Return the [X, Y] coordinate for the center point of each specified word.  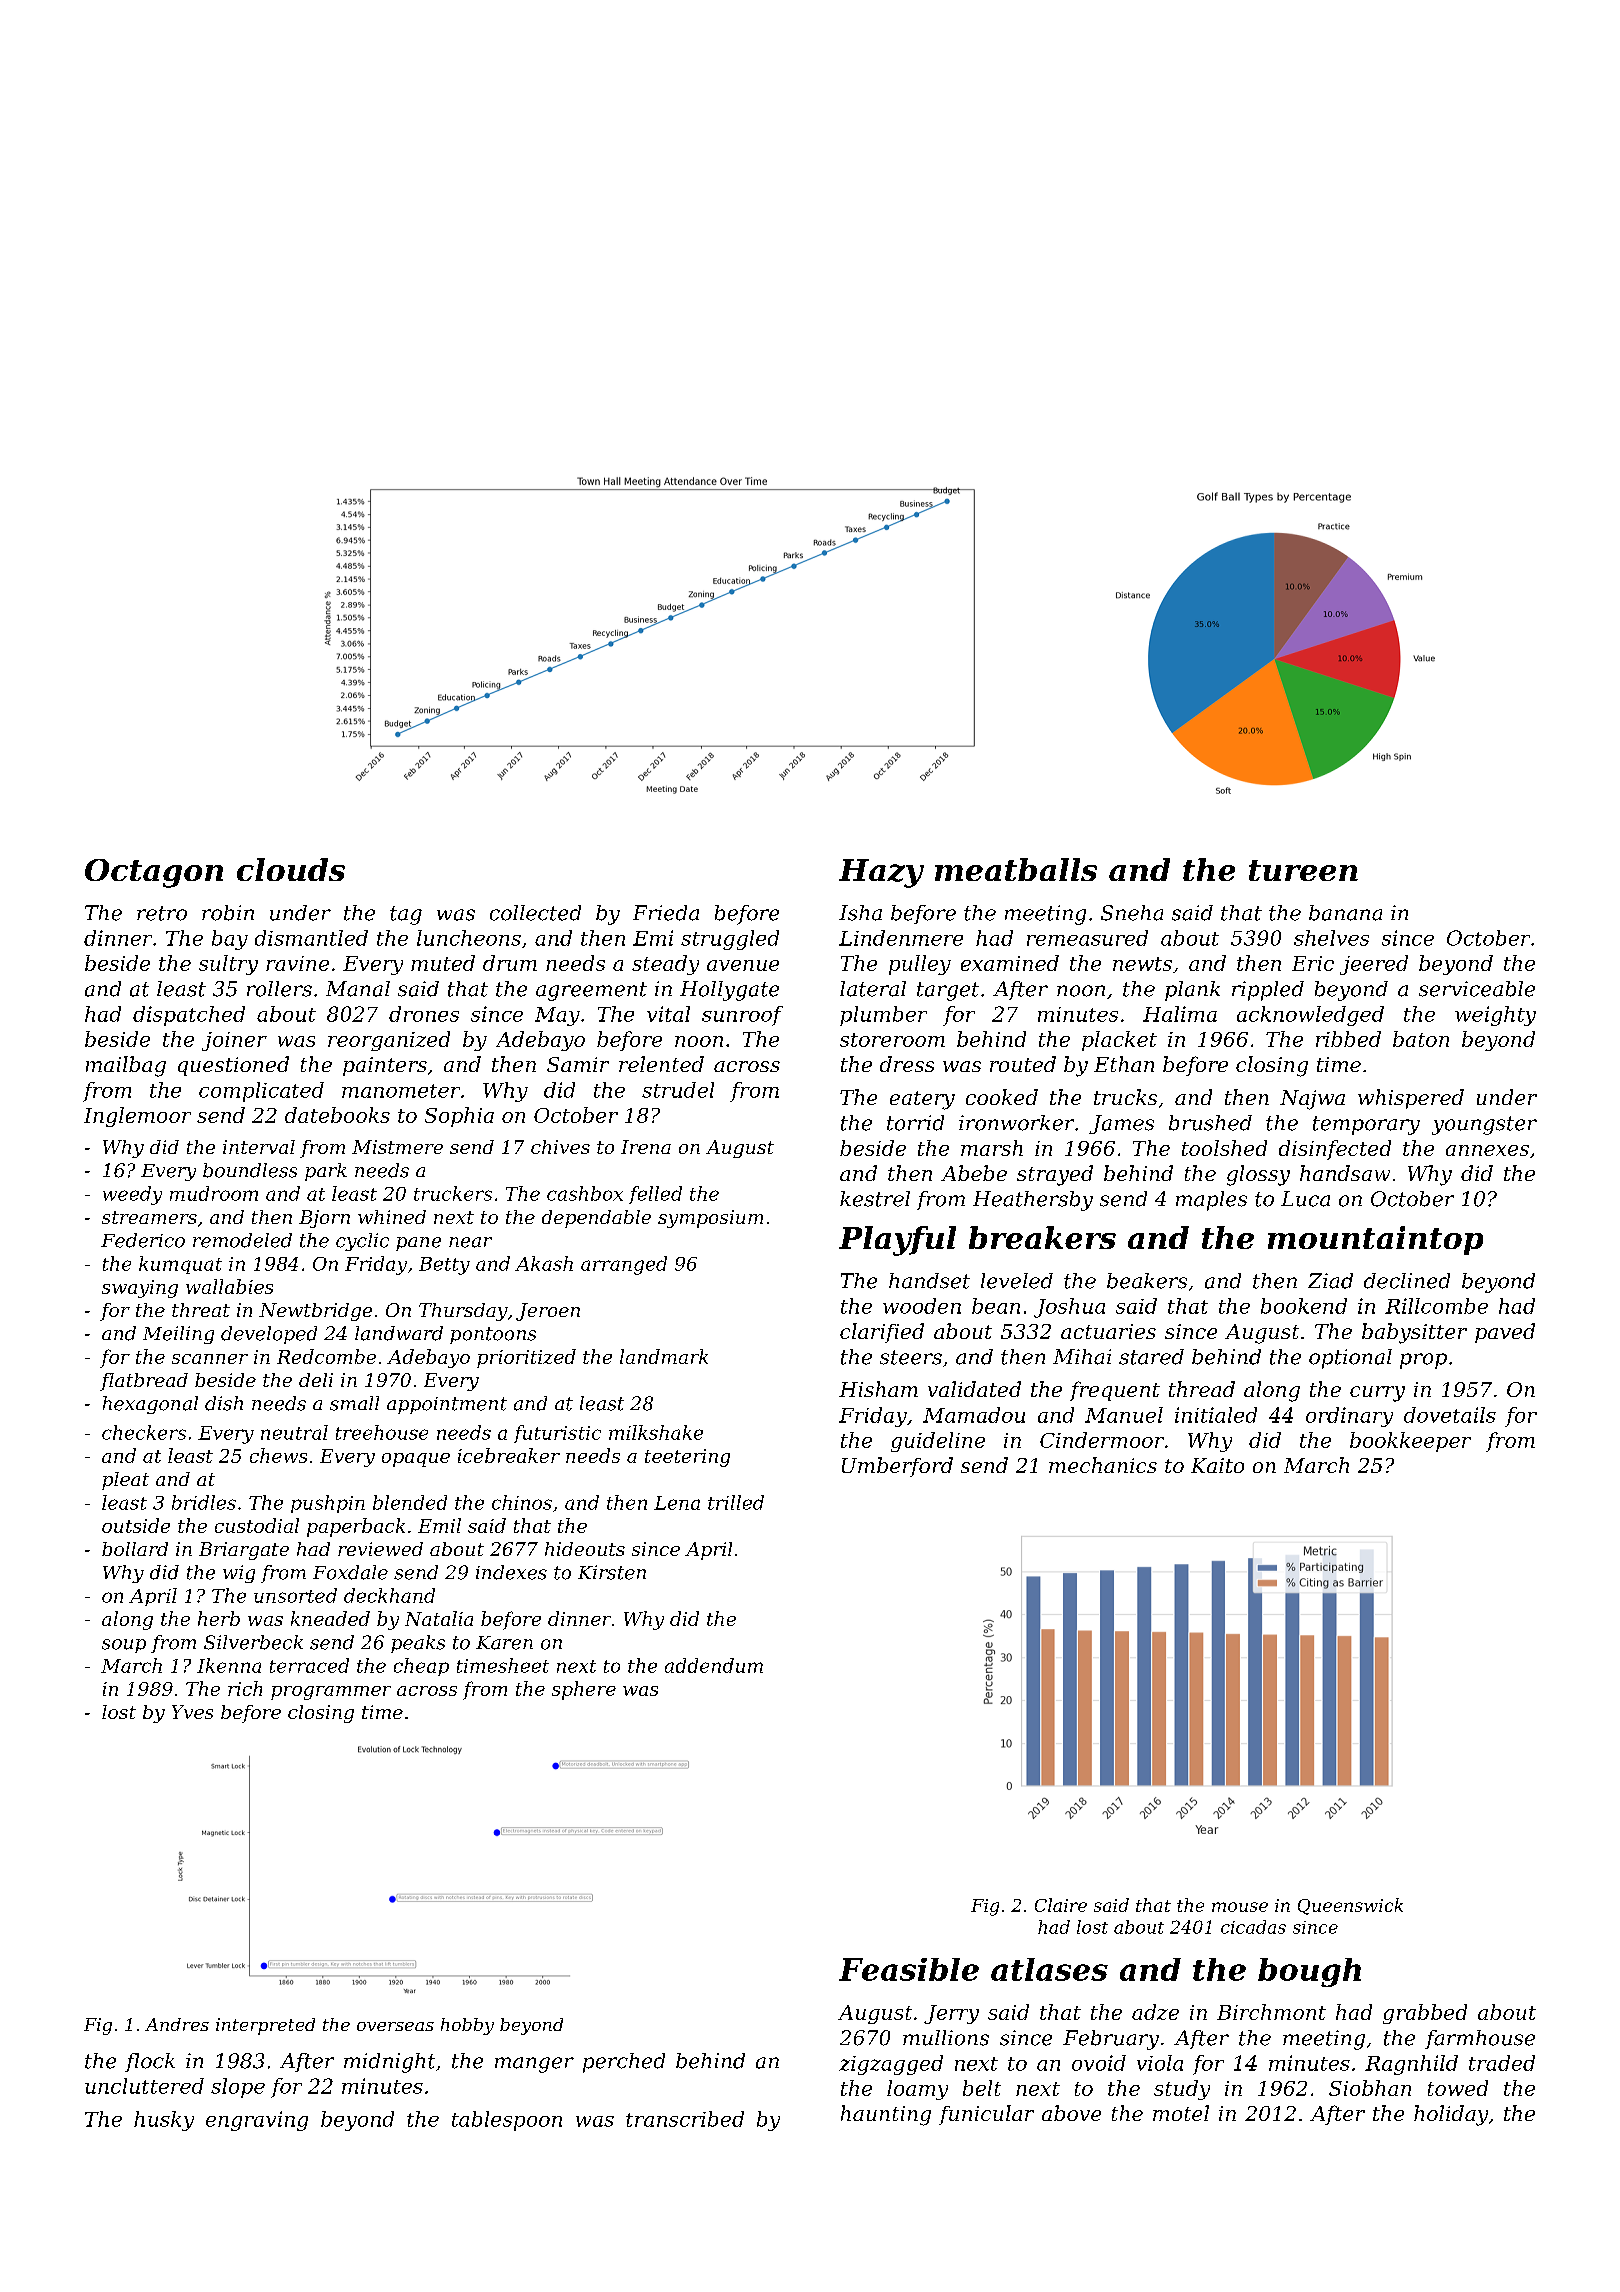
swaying [140, 1289]
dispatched [189, 1016]
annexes [1487, 1150]
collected [535, 913]
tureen [1303, 870]
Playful [897, 1241]
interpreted [265, 2026]
